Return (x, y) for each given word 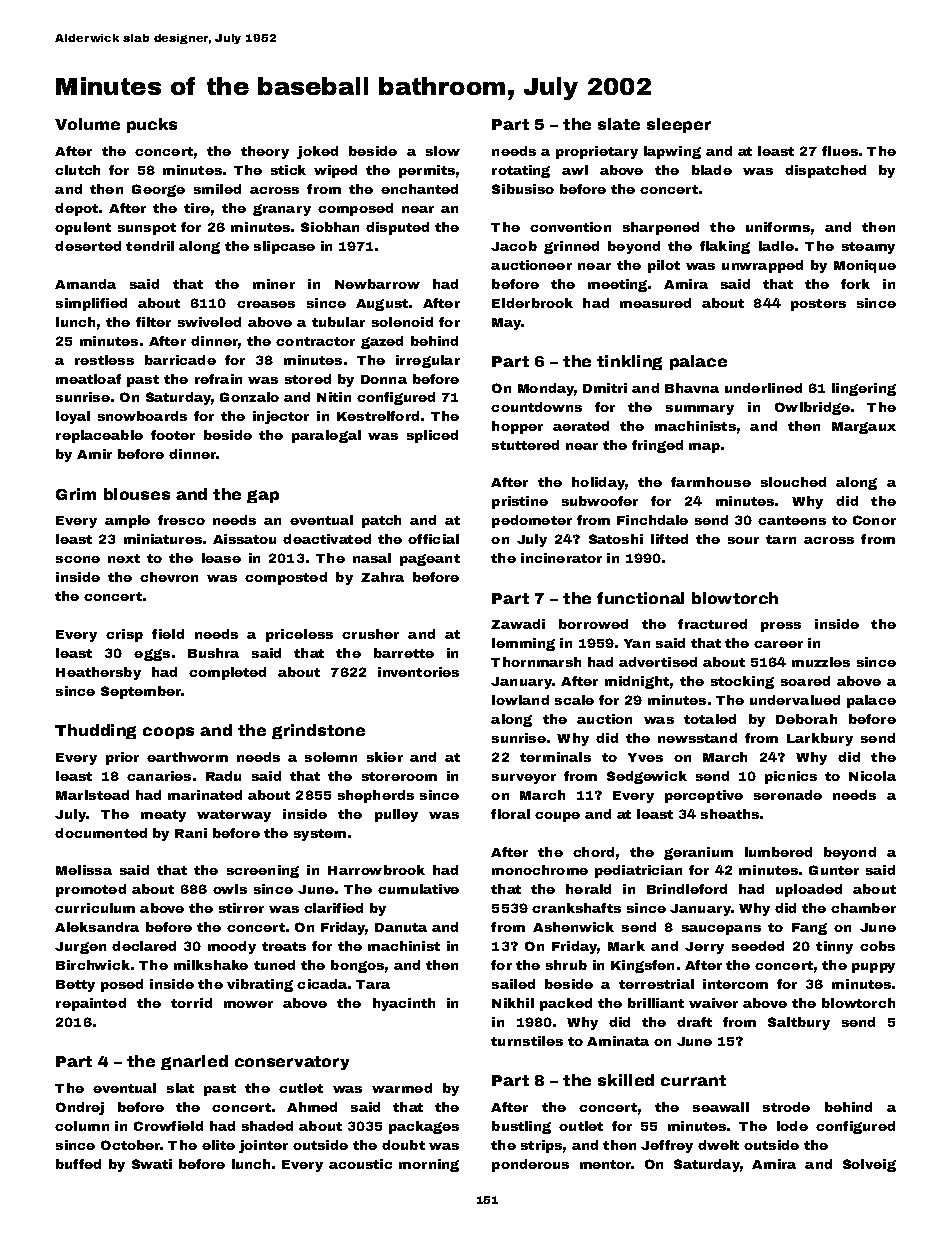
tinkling (629, 362)
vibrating (260, 985)
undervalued (795, 700)
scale (574, 700)
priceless (299, 635)
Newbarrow (377, 284)
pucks (152, 125)
